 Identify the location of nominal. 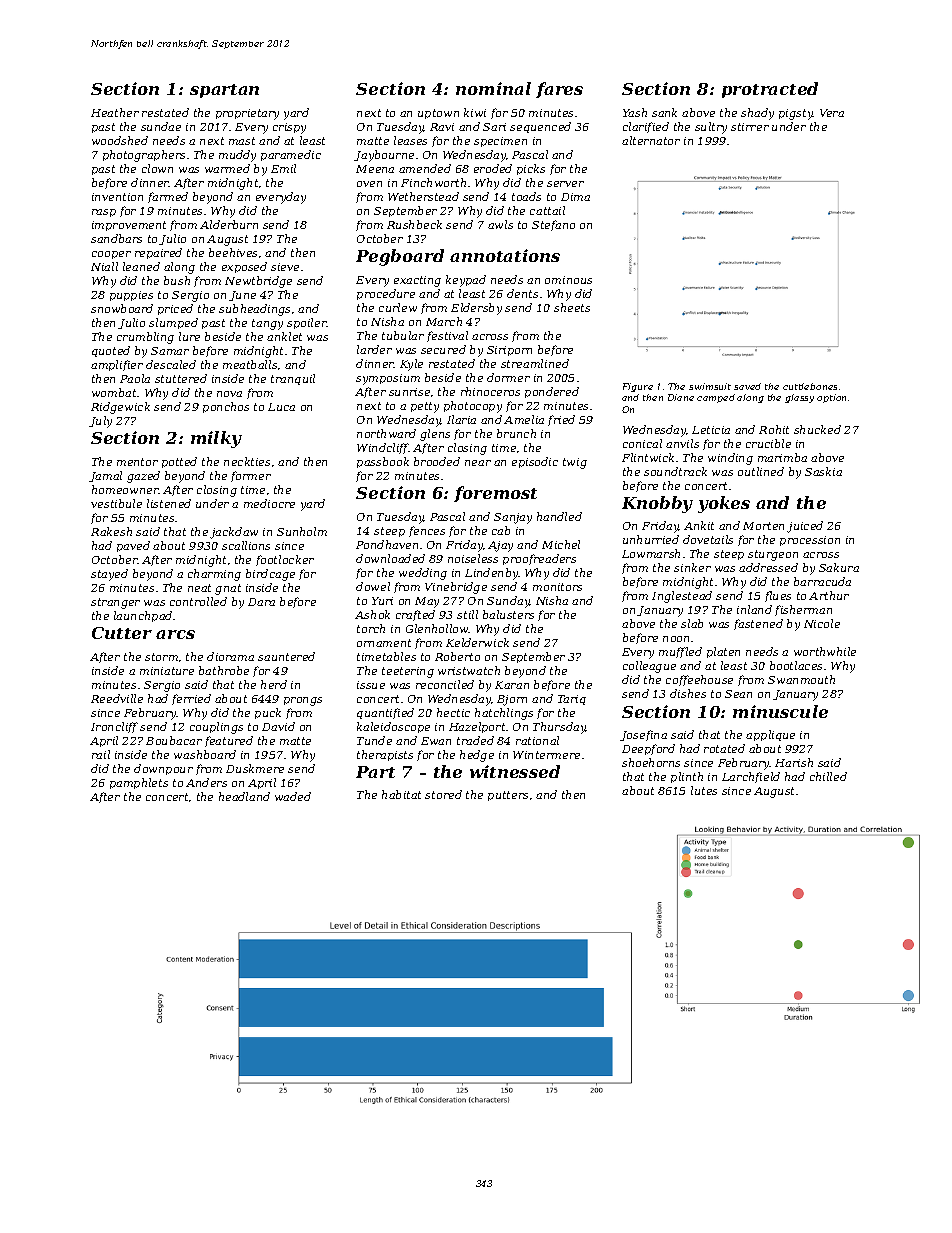
(493, 88).
